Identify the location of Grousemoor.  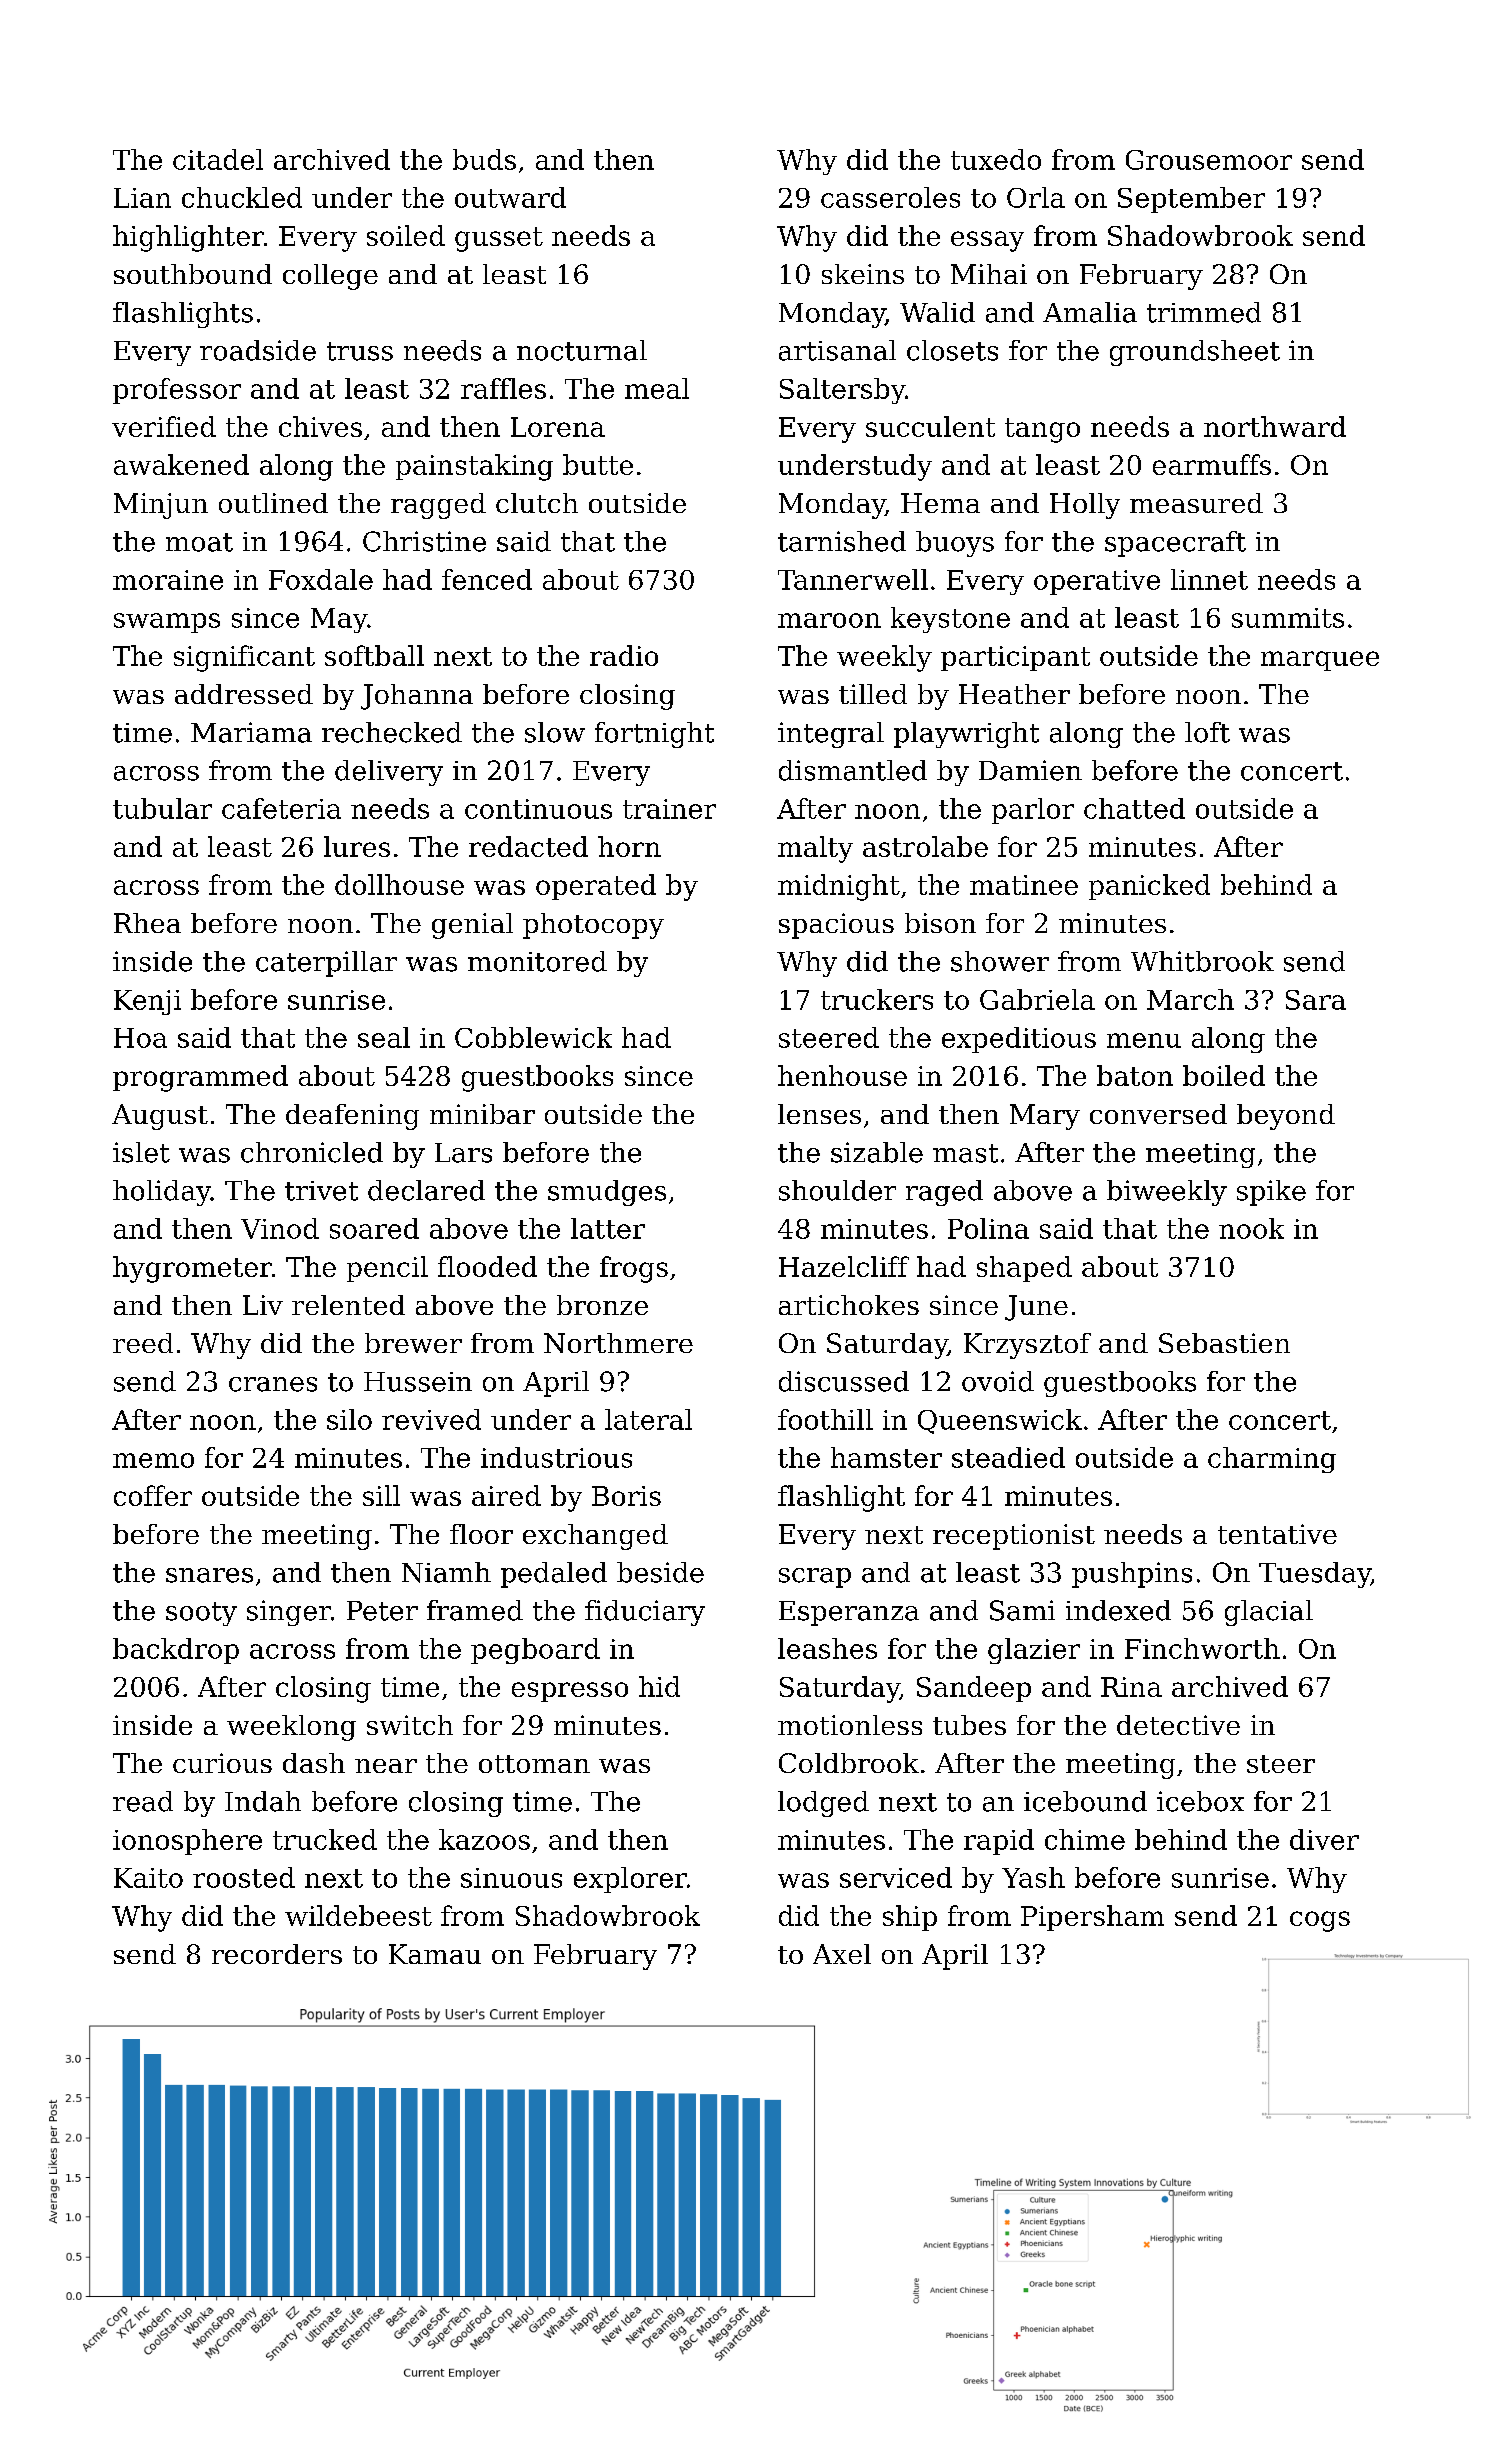
(1209, 160).
